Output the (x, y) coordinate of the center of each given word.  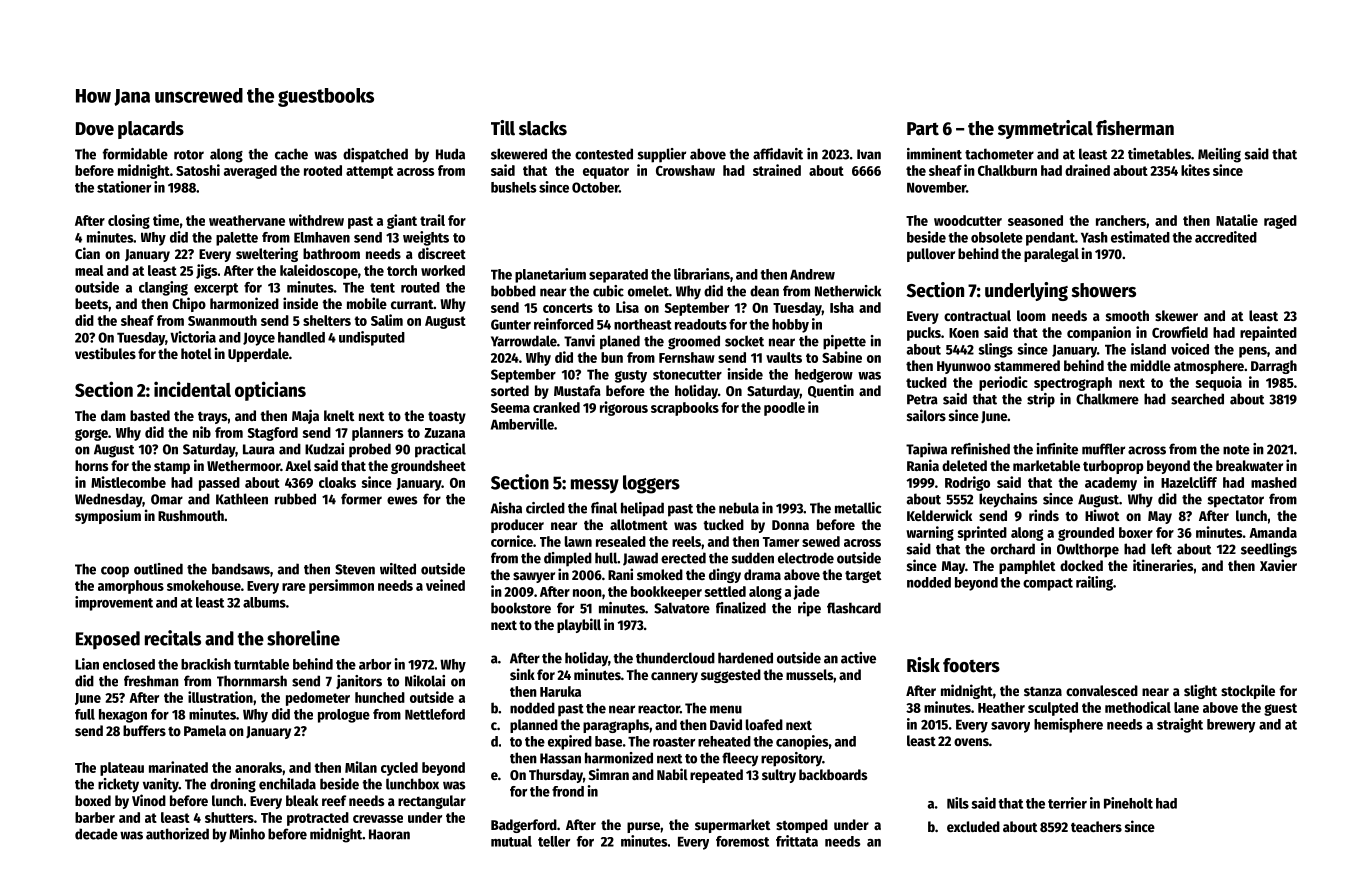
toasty (447, 417)
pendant (1050, 239)
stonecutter (687, 375)
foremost (742, 841)
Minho (247, 834)
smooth (1127, 315)
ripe (809, 609)
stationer (124, 187)
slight (1200, 691)
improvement (114, 603)
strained (777, 170)
